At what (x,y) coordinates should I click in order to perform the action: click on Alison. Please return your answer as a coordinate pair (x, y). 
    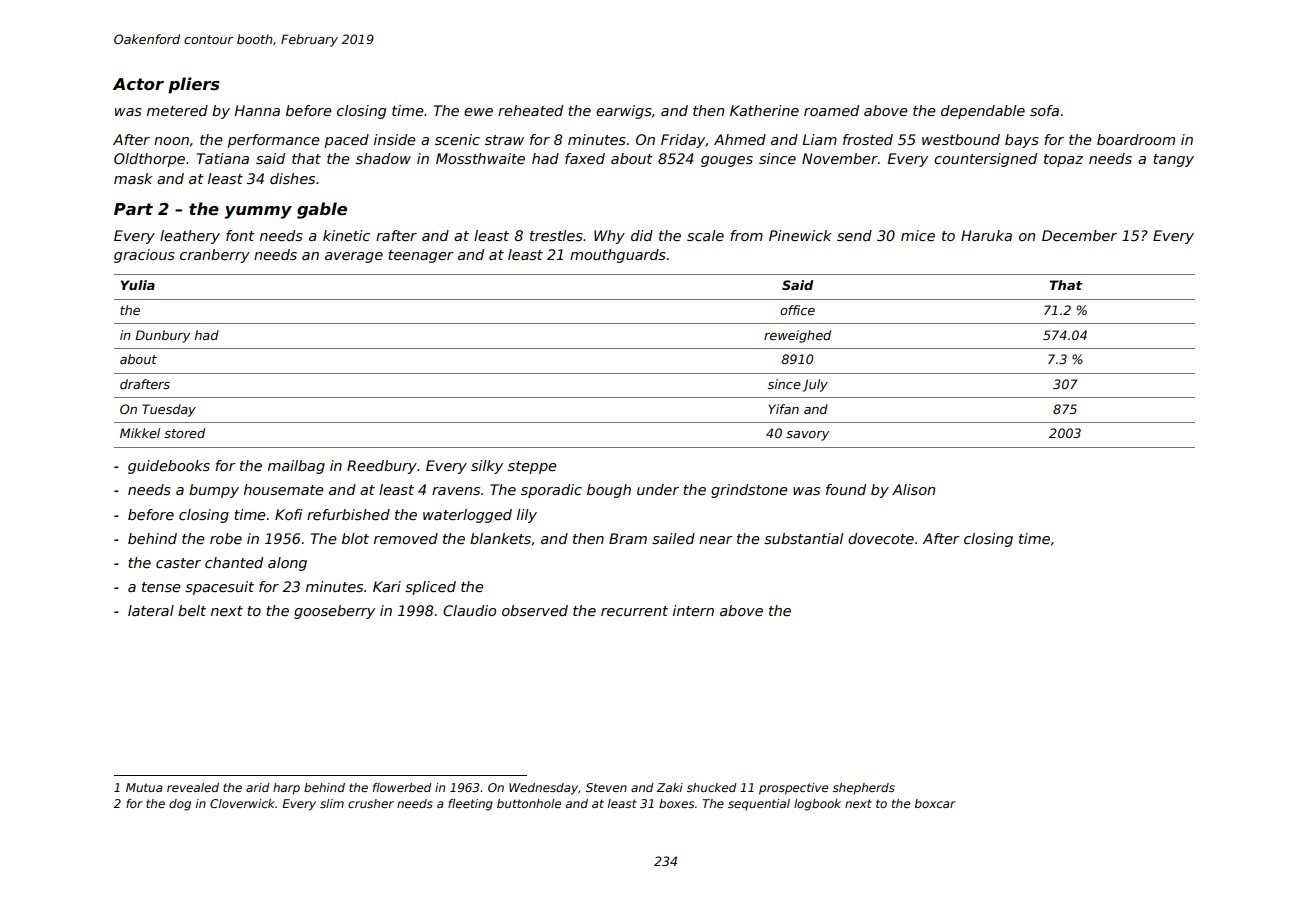
    Looking at the image, I should click on (913, 489).
